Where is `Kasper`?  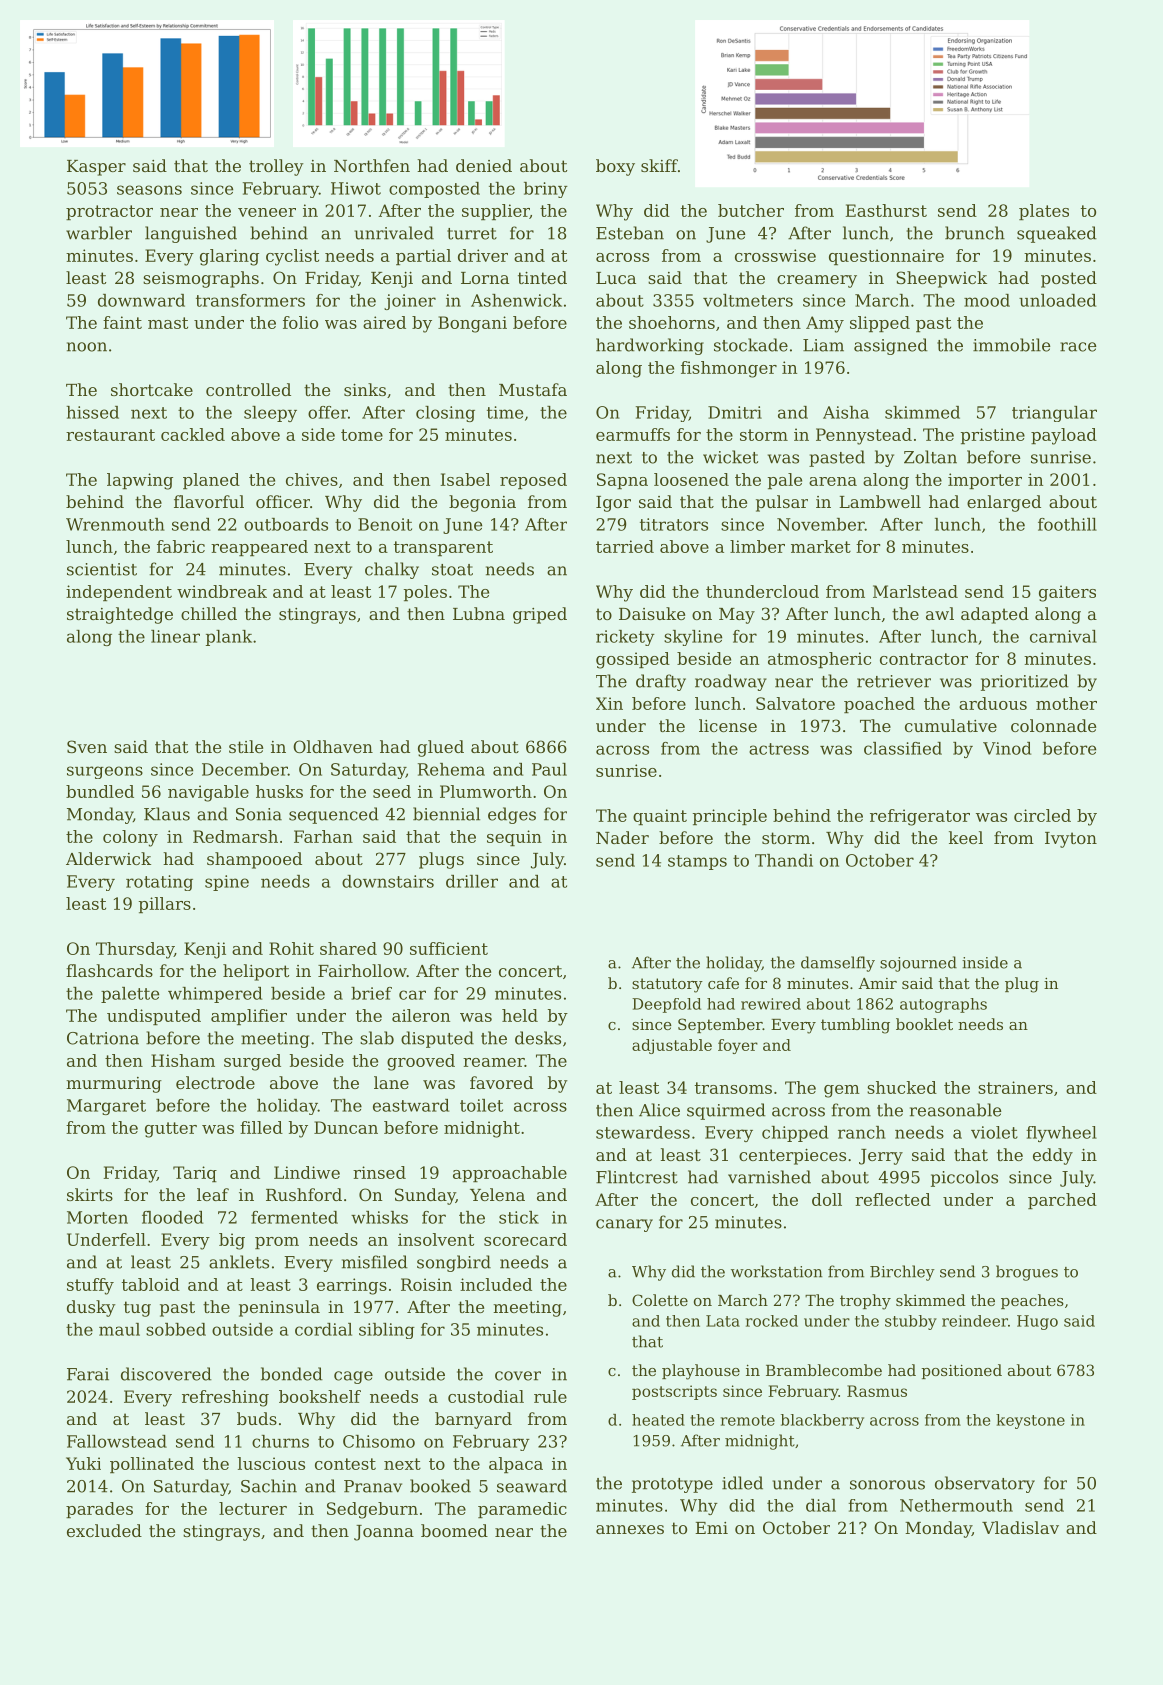 Kasper is located at coordinates (96, 168).
